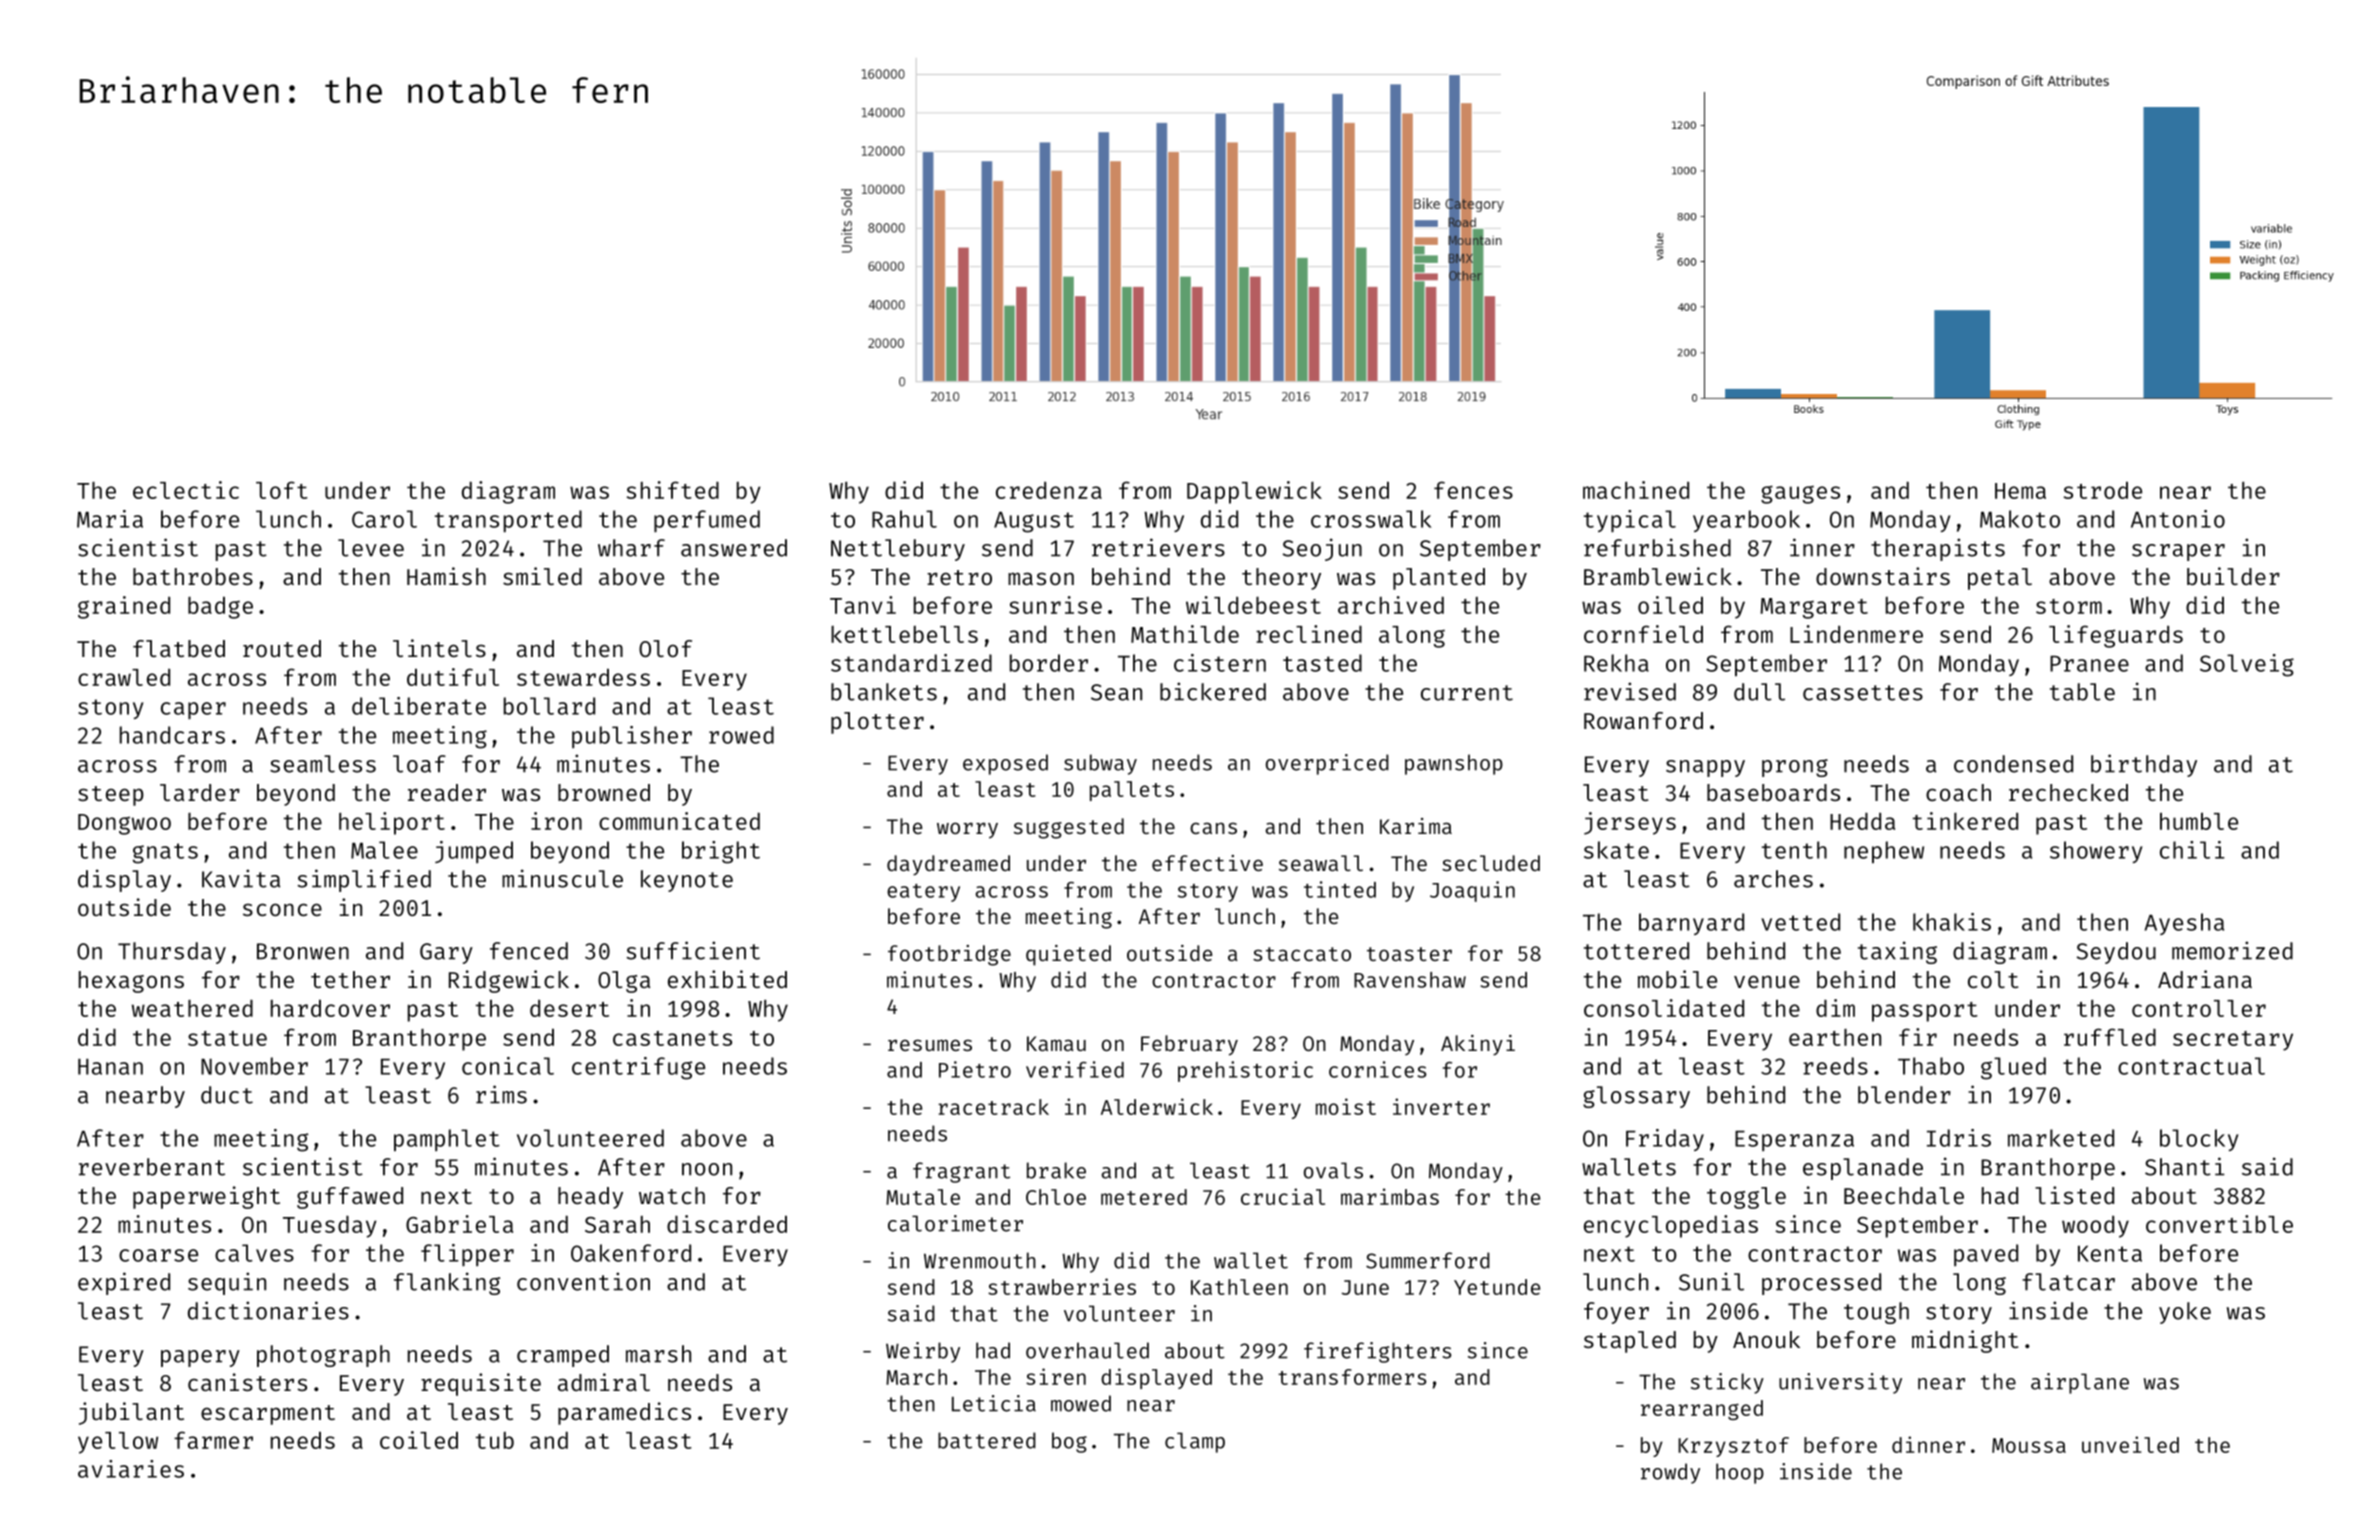 The width and height of the image is (2380, 1540). I want to click on handcars, so click(172, 735).
